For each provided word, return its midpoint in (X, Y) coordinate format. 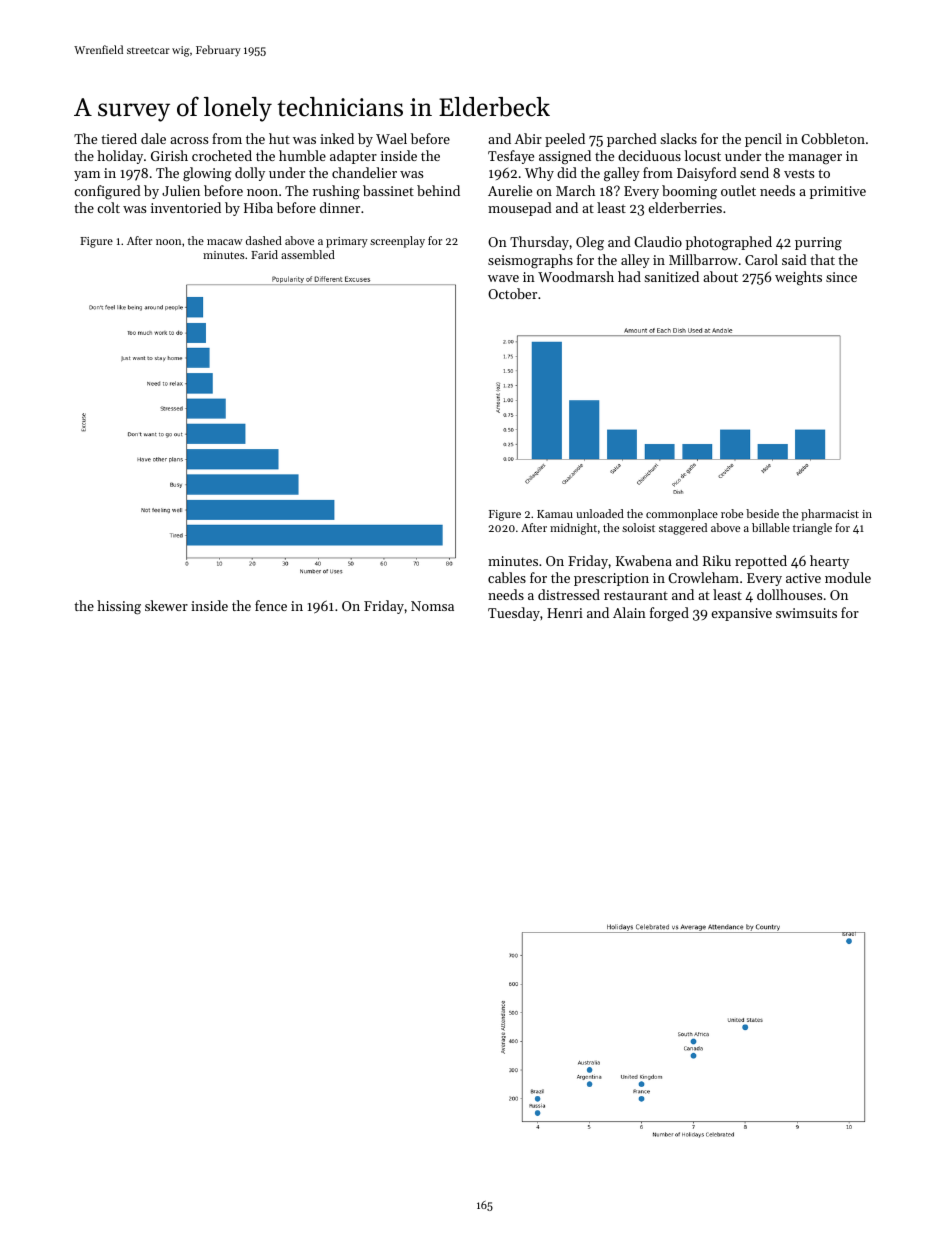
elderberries (685, 207)
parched (632, 140)
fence (271, 605)
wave (503, 278)
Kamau (555, 514)
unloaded (600, 513)
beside (762, 513)
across (189, 140)
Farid (264, 254)
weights (798, 278)
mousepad (520, 209)
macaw (225, 242)
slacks (678, 138)
